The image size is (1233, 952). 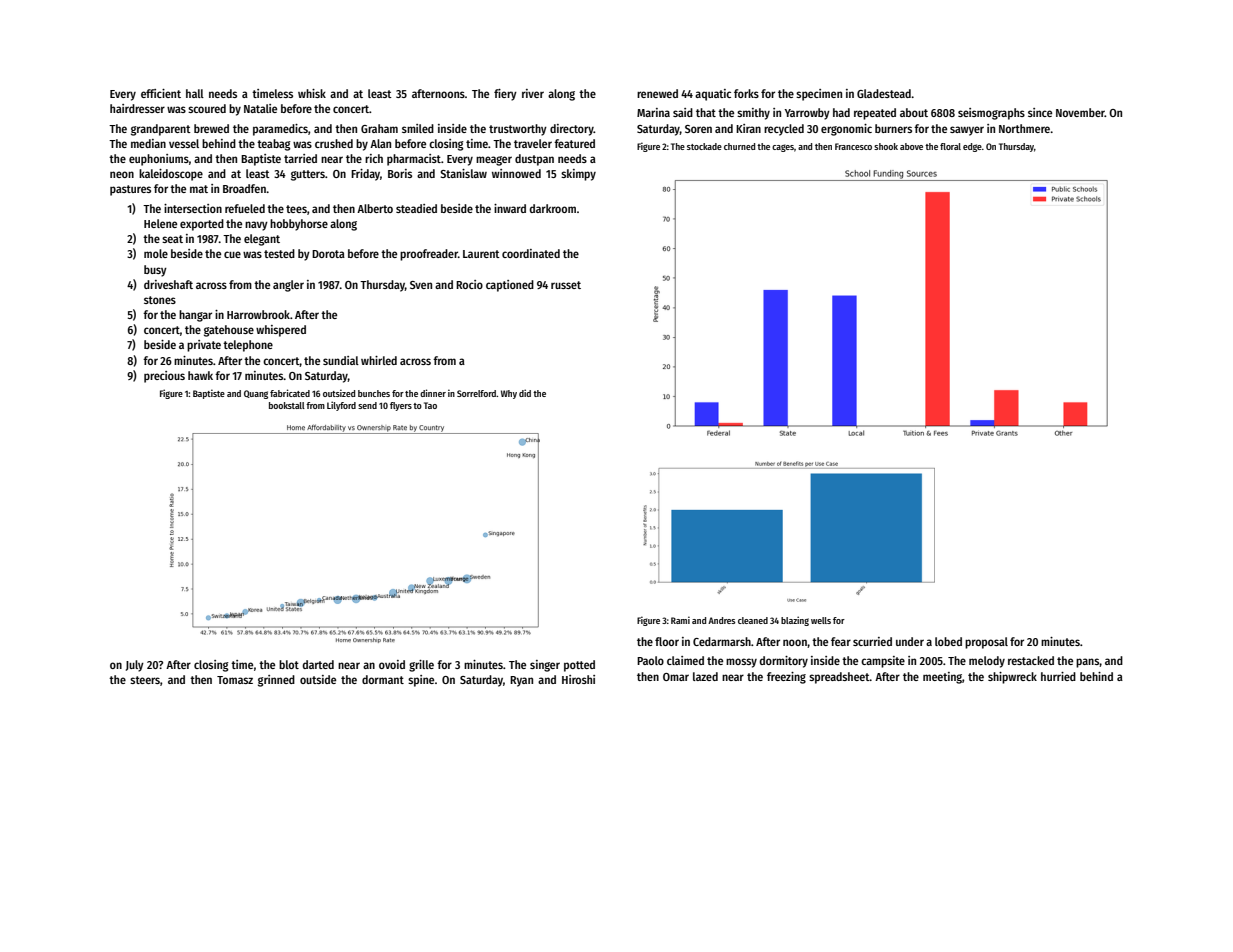 What do you see at coordinates (525, 393) in the page?
I see `did` at bounding box center [525, 393].
